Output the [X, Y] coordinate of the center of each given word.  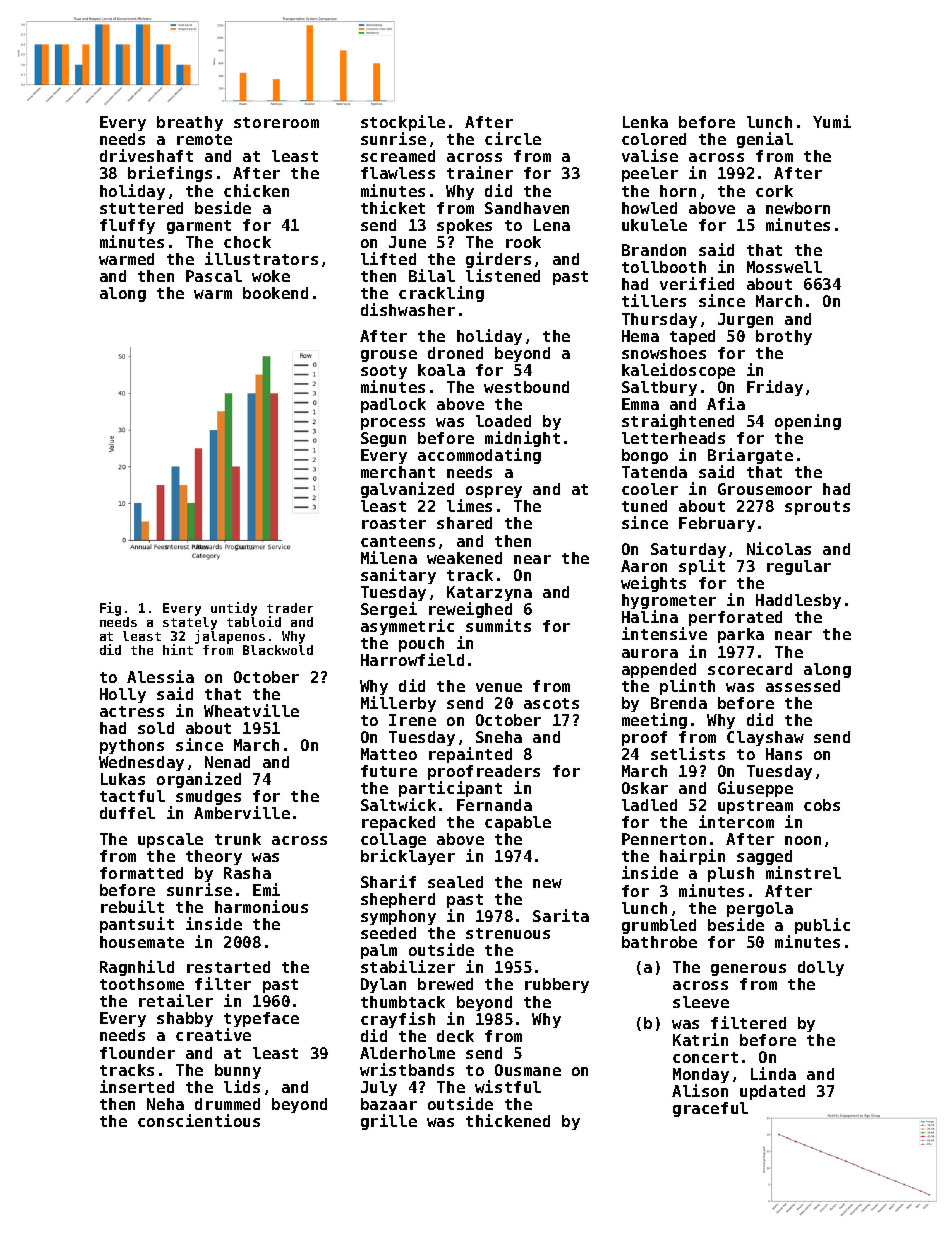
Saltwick [398, 804]
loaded [503, 421]
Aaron [644, 566]
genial [765, 140]
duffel [127, 813]
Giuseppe [755, 789]
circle [513, 138]
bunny [238, 1071]
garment [199, 227]
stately [190, 623]
